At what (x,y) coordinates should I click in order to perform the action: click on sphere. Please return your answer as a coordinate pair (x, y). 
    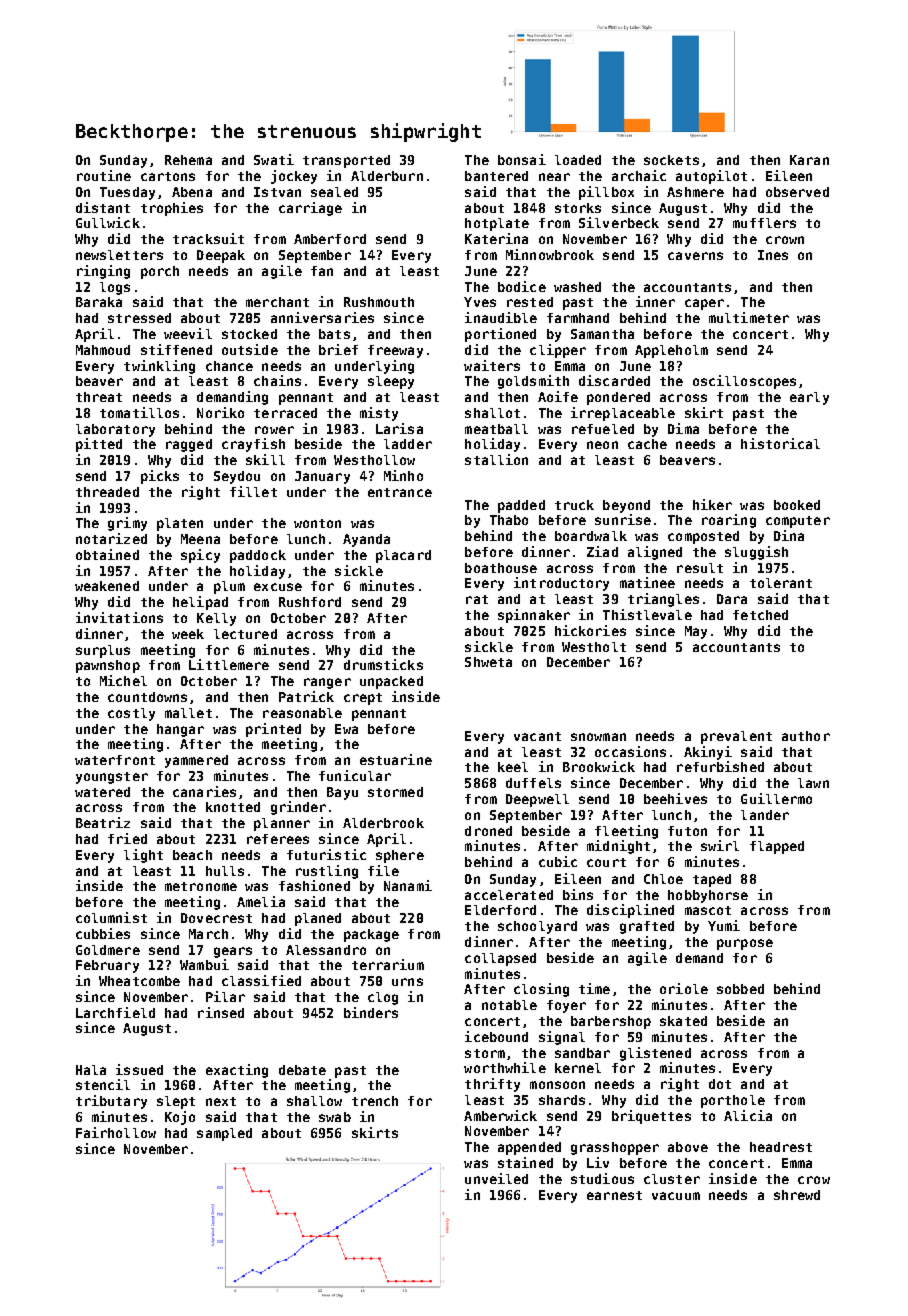
    Looking at the image, I should click on (400, 856).
